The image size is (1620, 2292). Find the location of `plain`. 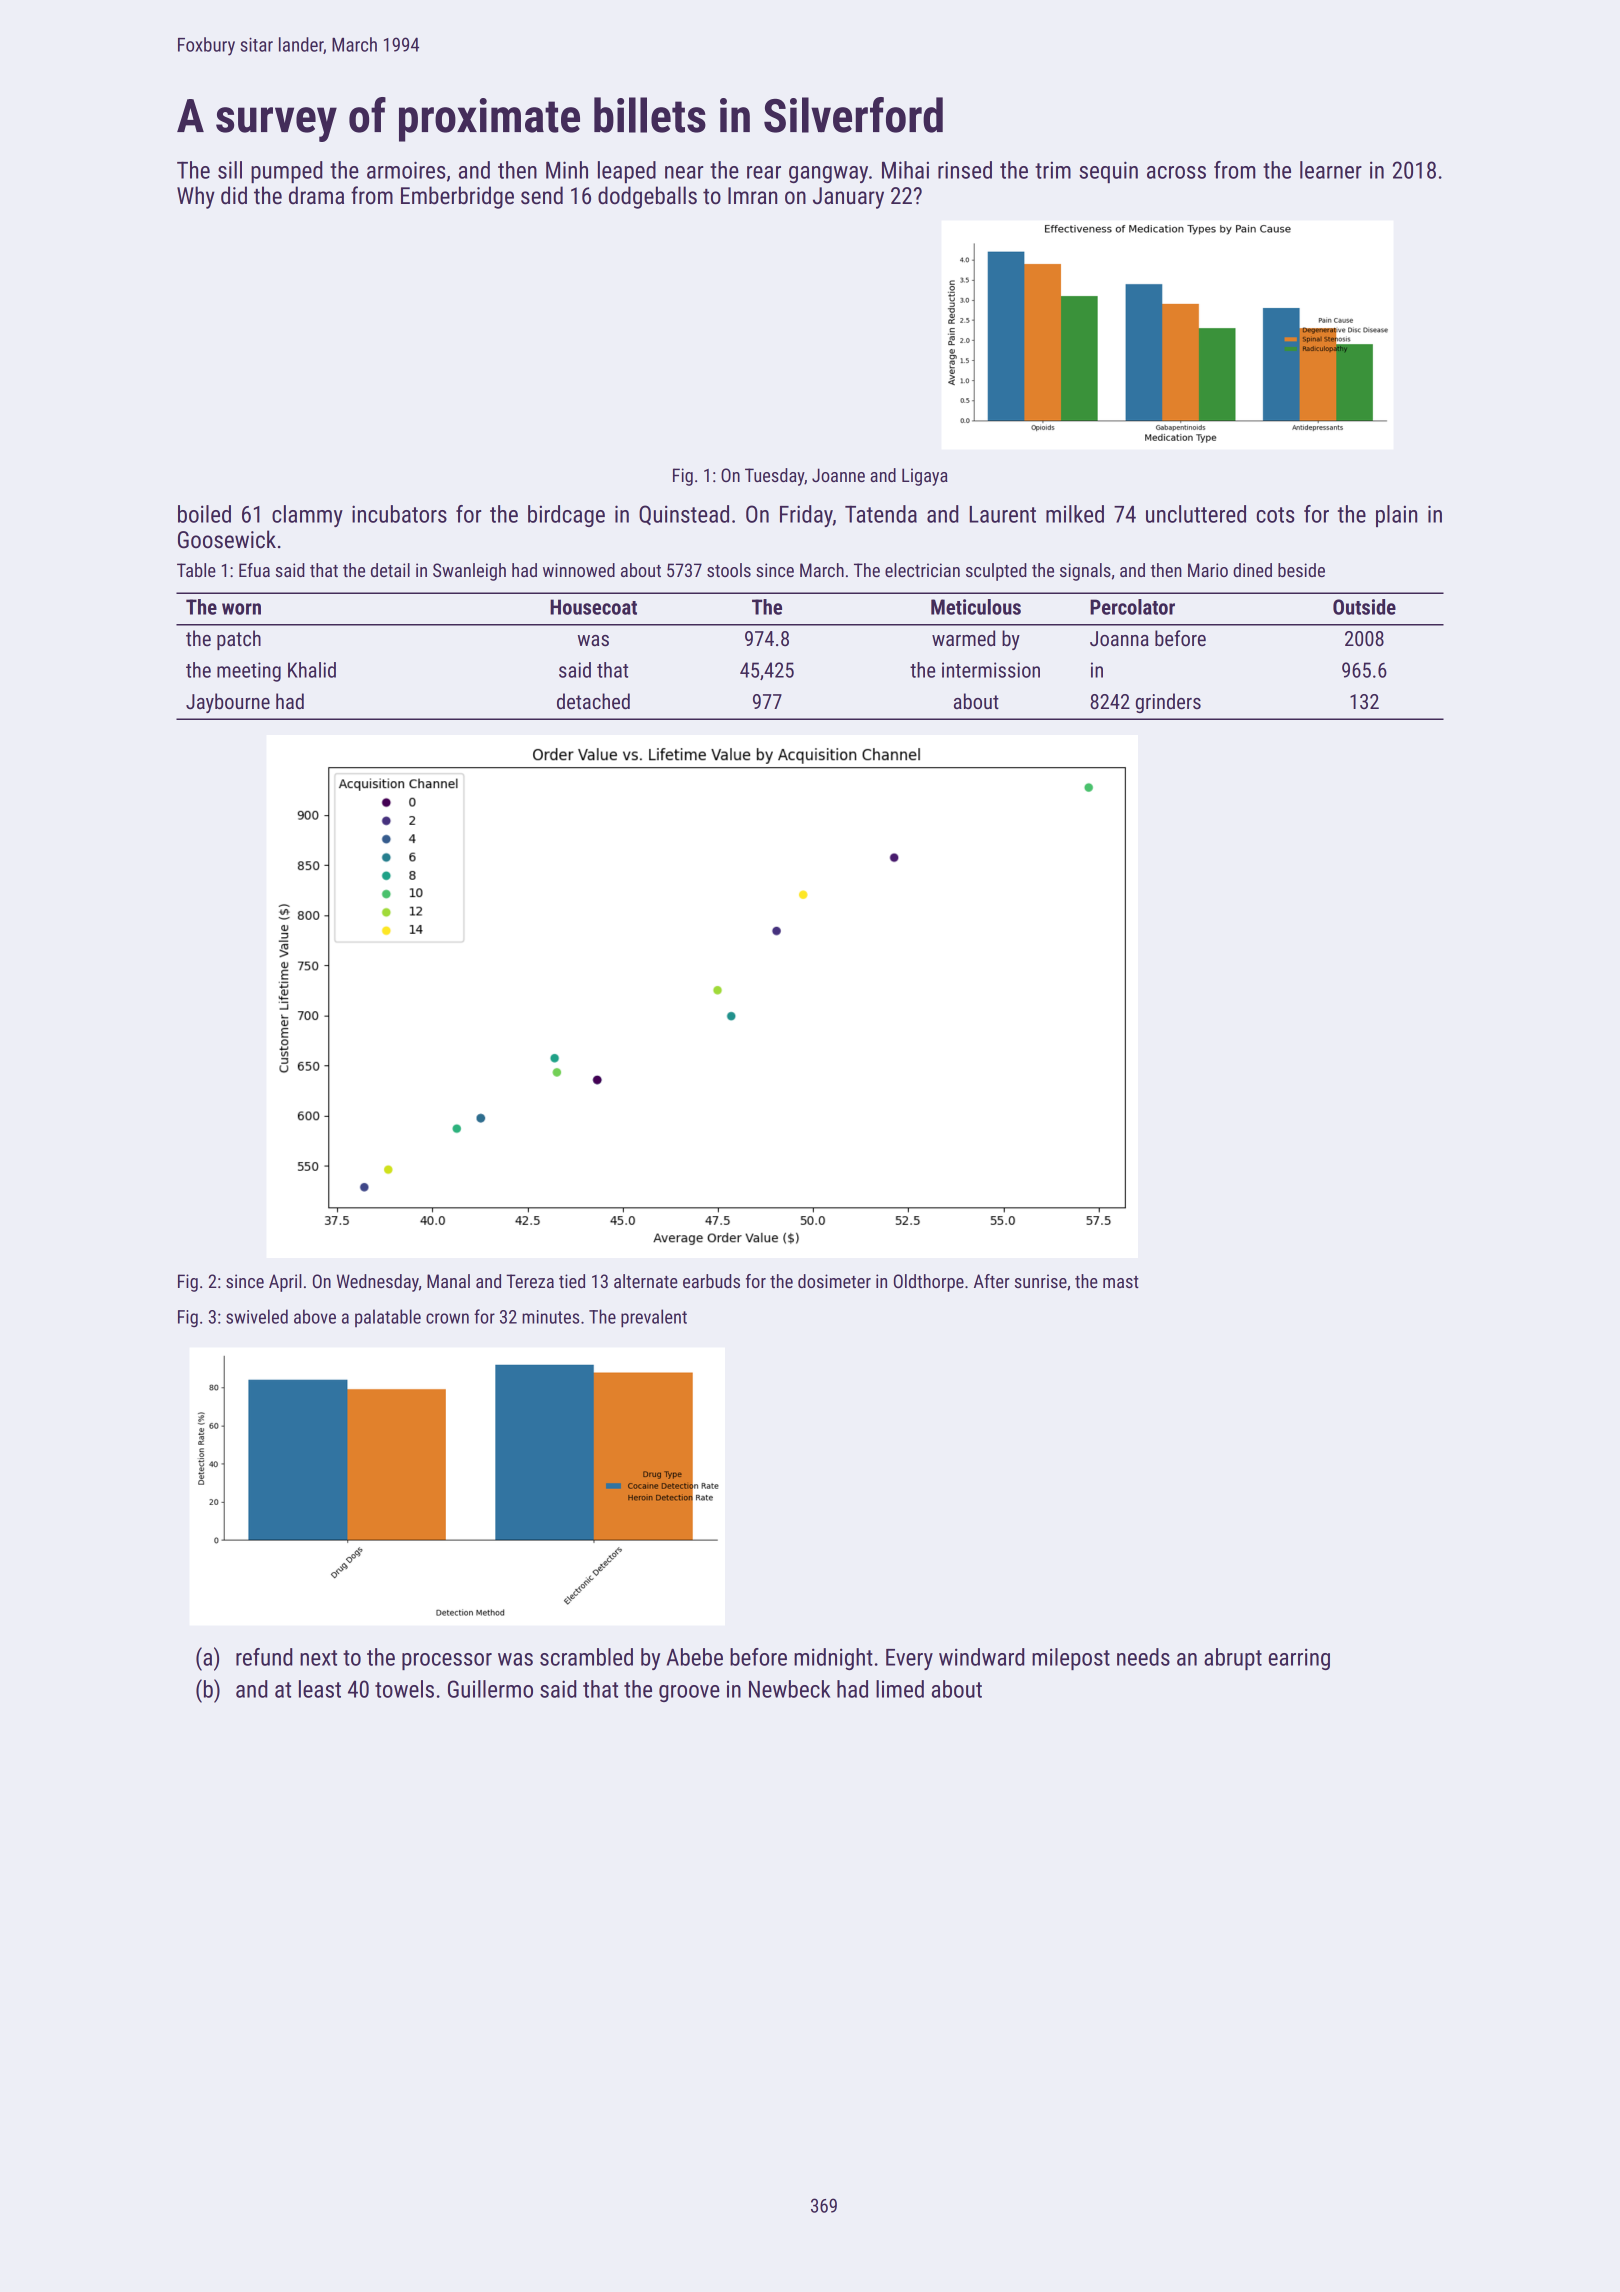

plain is located at coordinates (1396, 516).
